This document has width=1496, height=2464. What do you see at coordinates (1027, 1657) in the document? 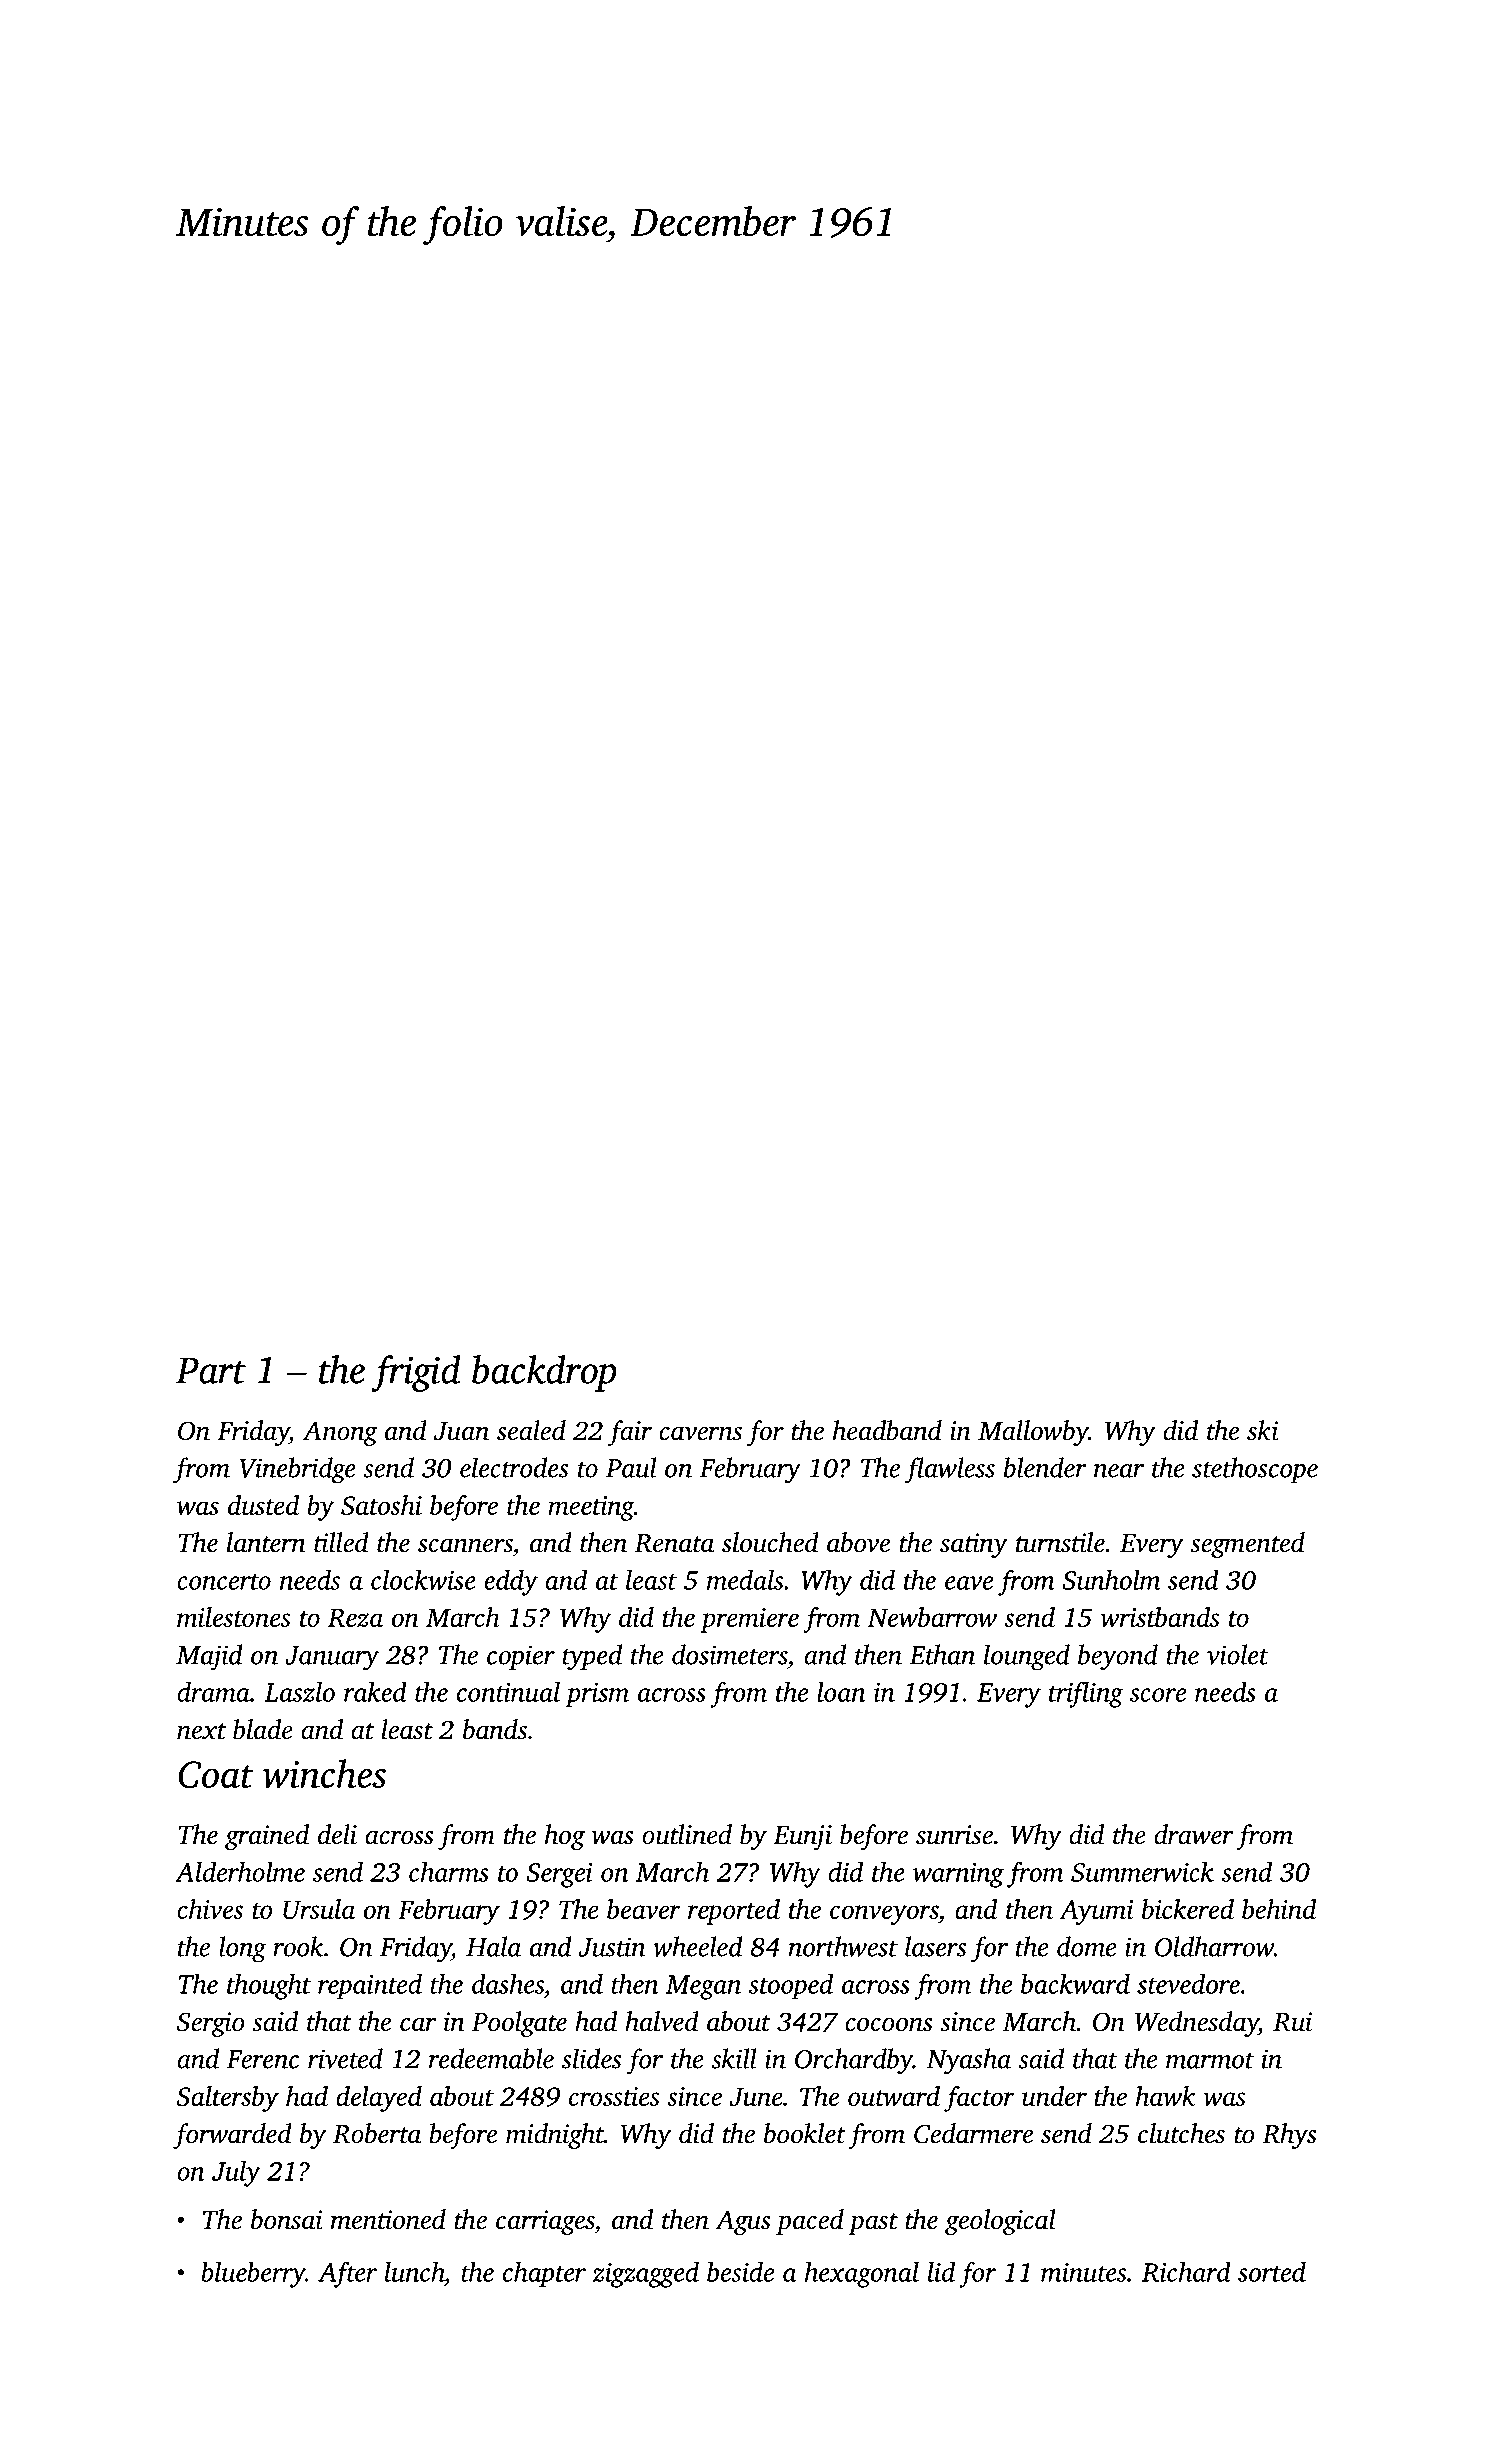
I see `lounged` at bounding box center [1027, 1657].
